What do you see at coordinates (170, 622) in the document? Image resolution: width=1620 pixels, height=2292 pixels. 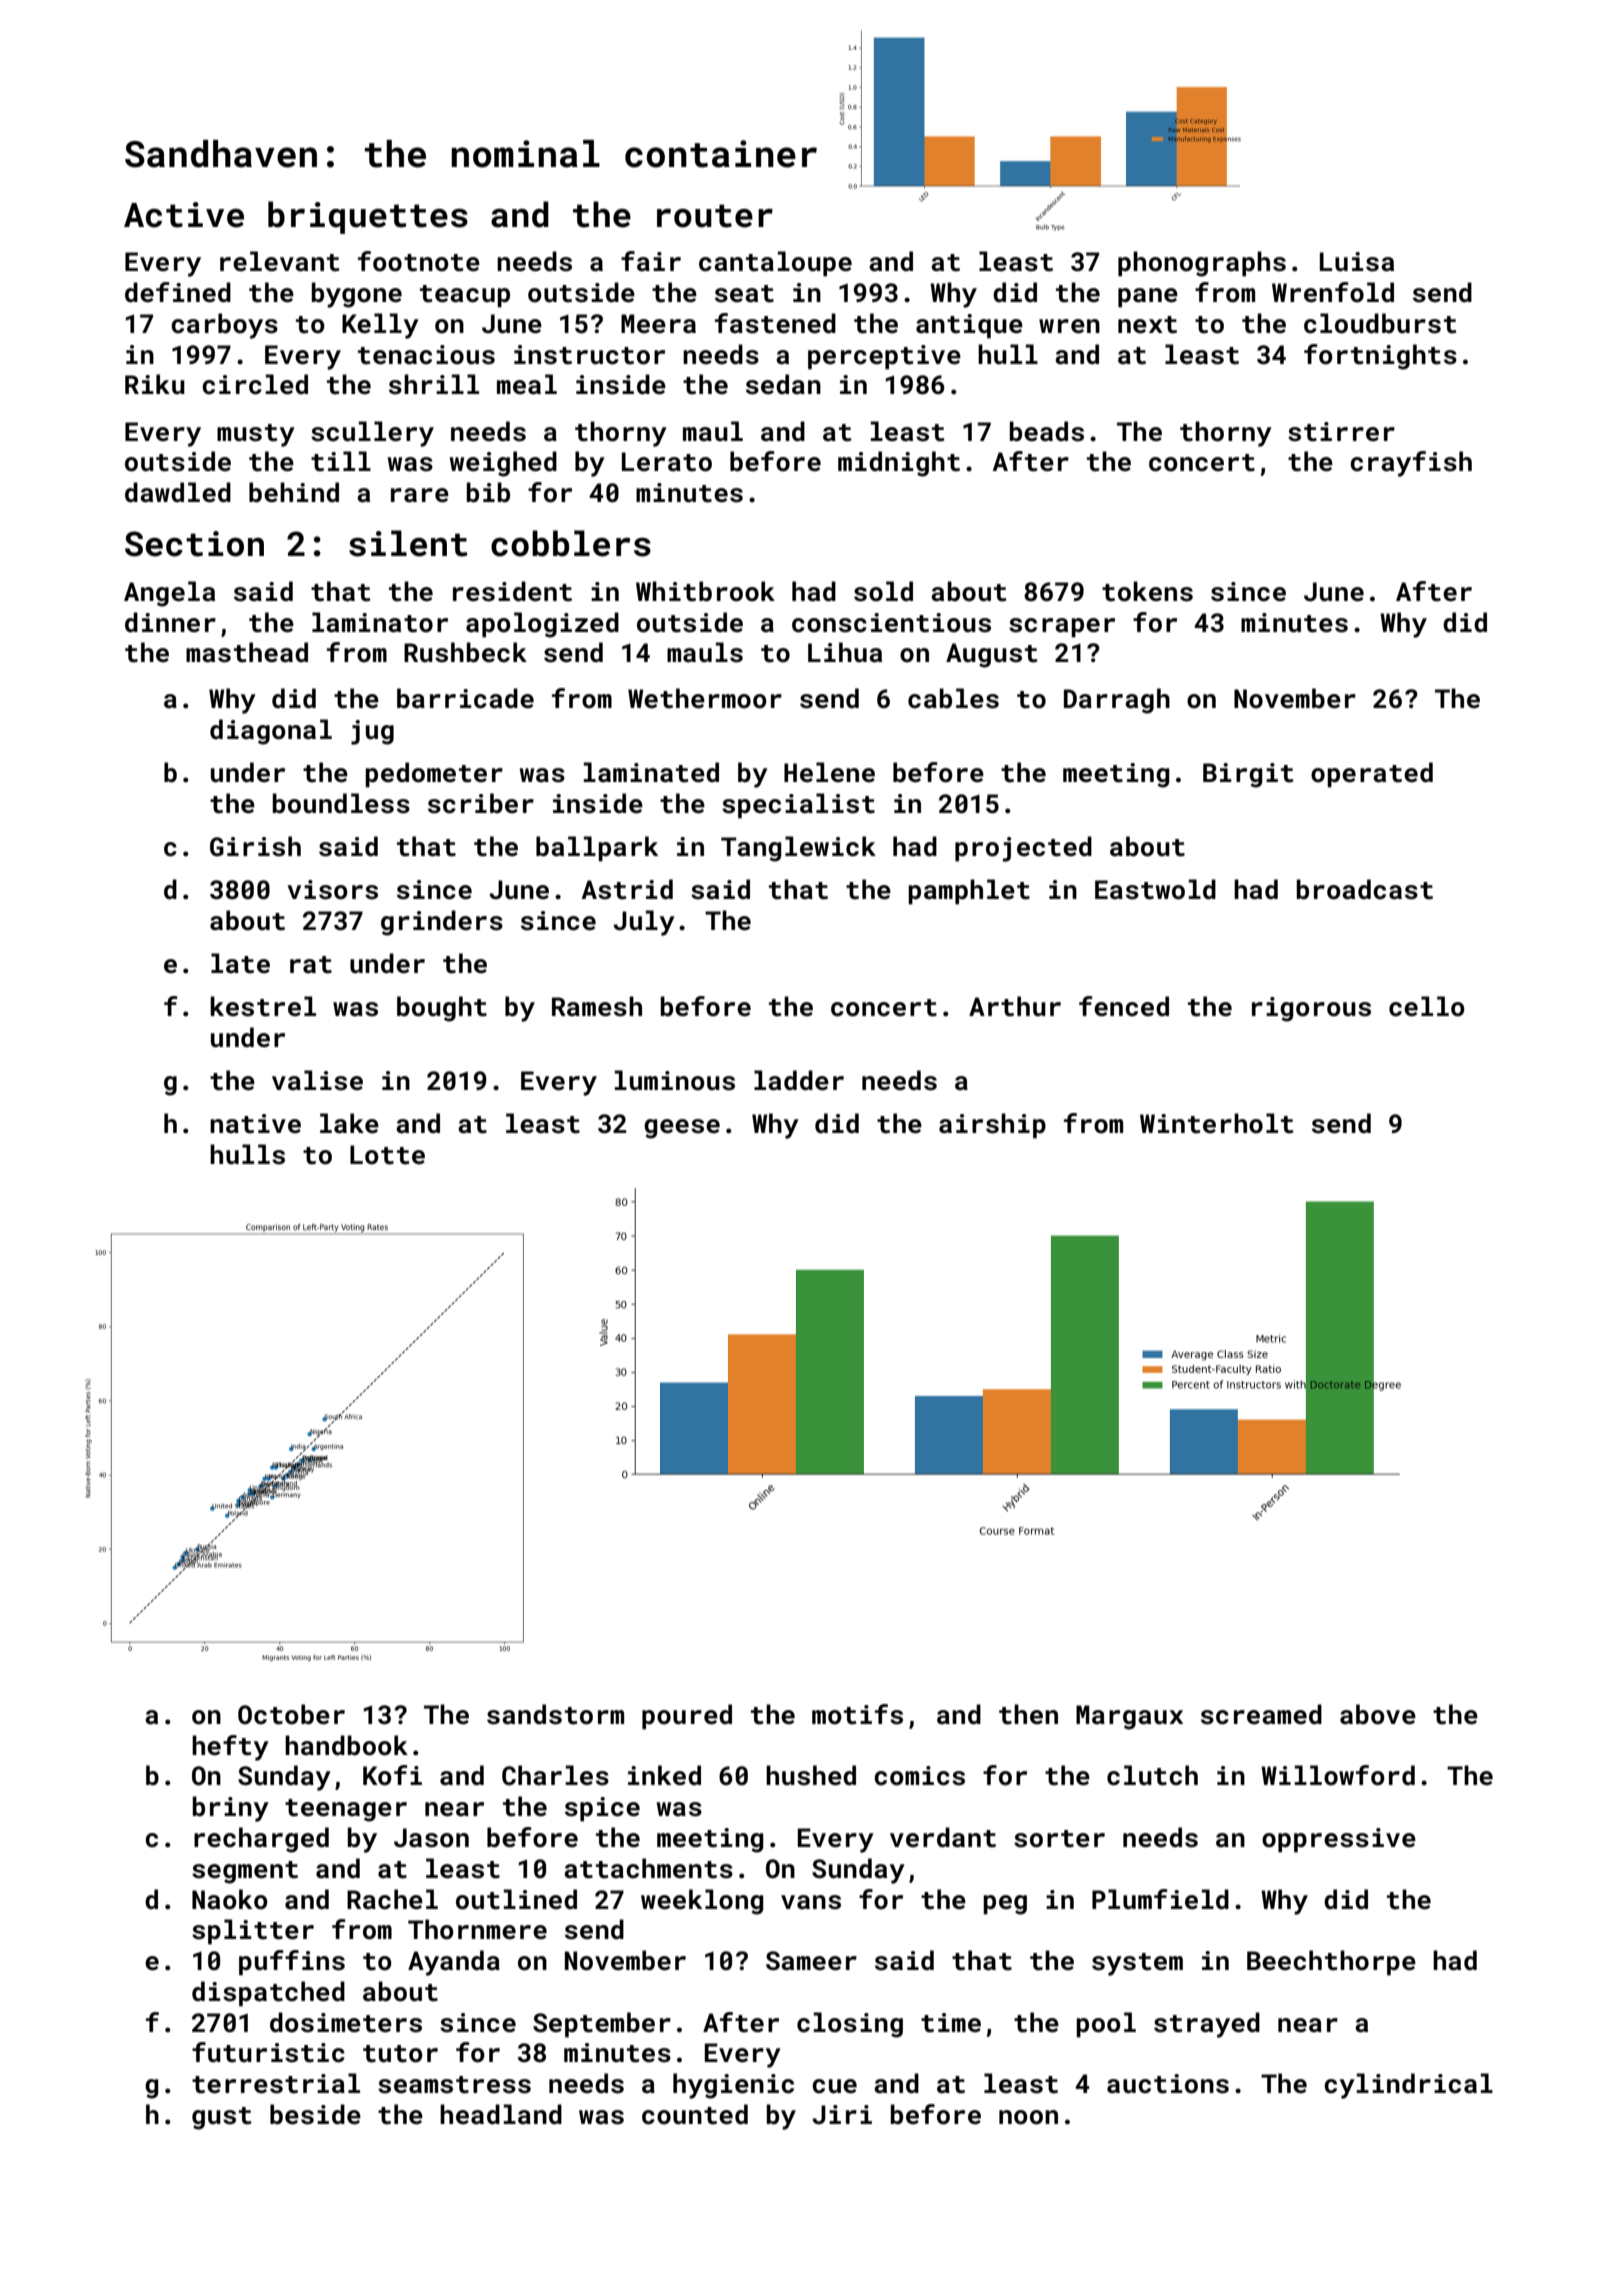 I see `dinner` at bounding box center [170, 622].
